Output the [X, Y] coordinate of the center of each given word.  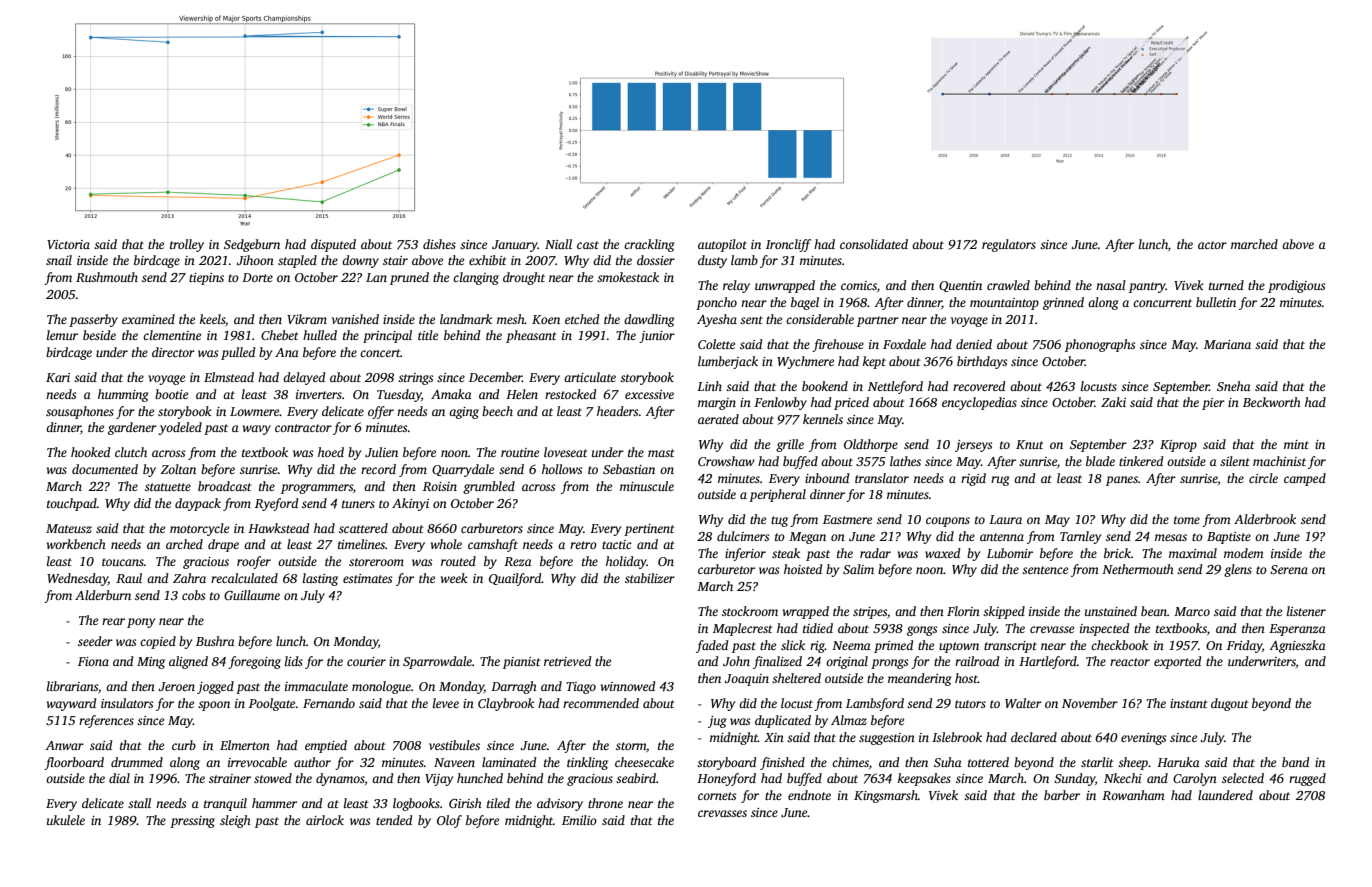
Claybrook [506, 704]
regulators [1009, 245]
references [106, 721]
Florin [963, 611]
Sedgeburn [252, 245]
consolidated [874, 244]
